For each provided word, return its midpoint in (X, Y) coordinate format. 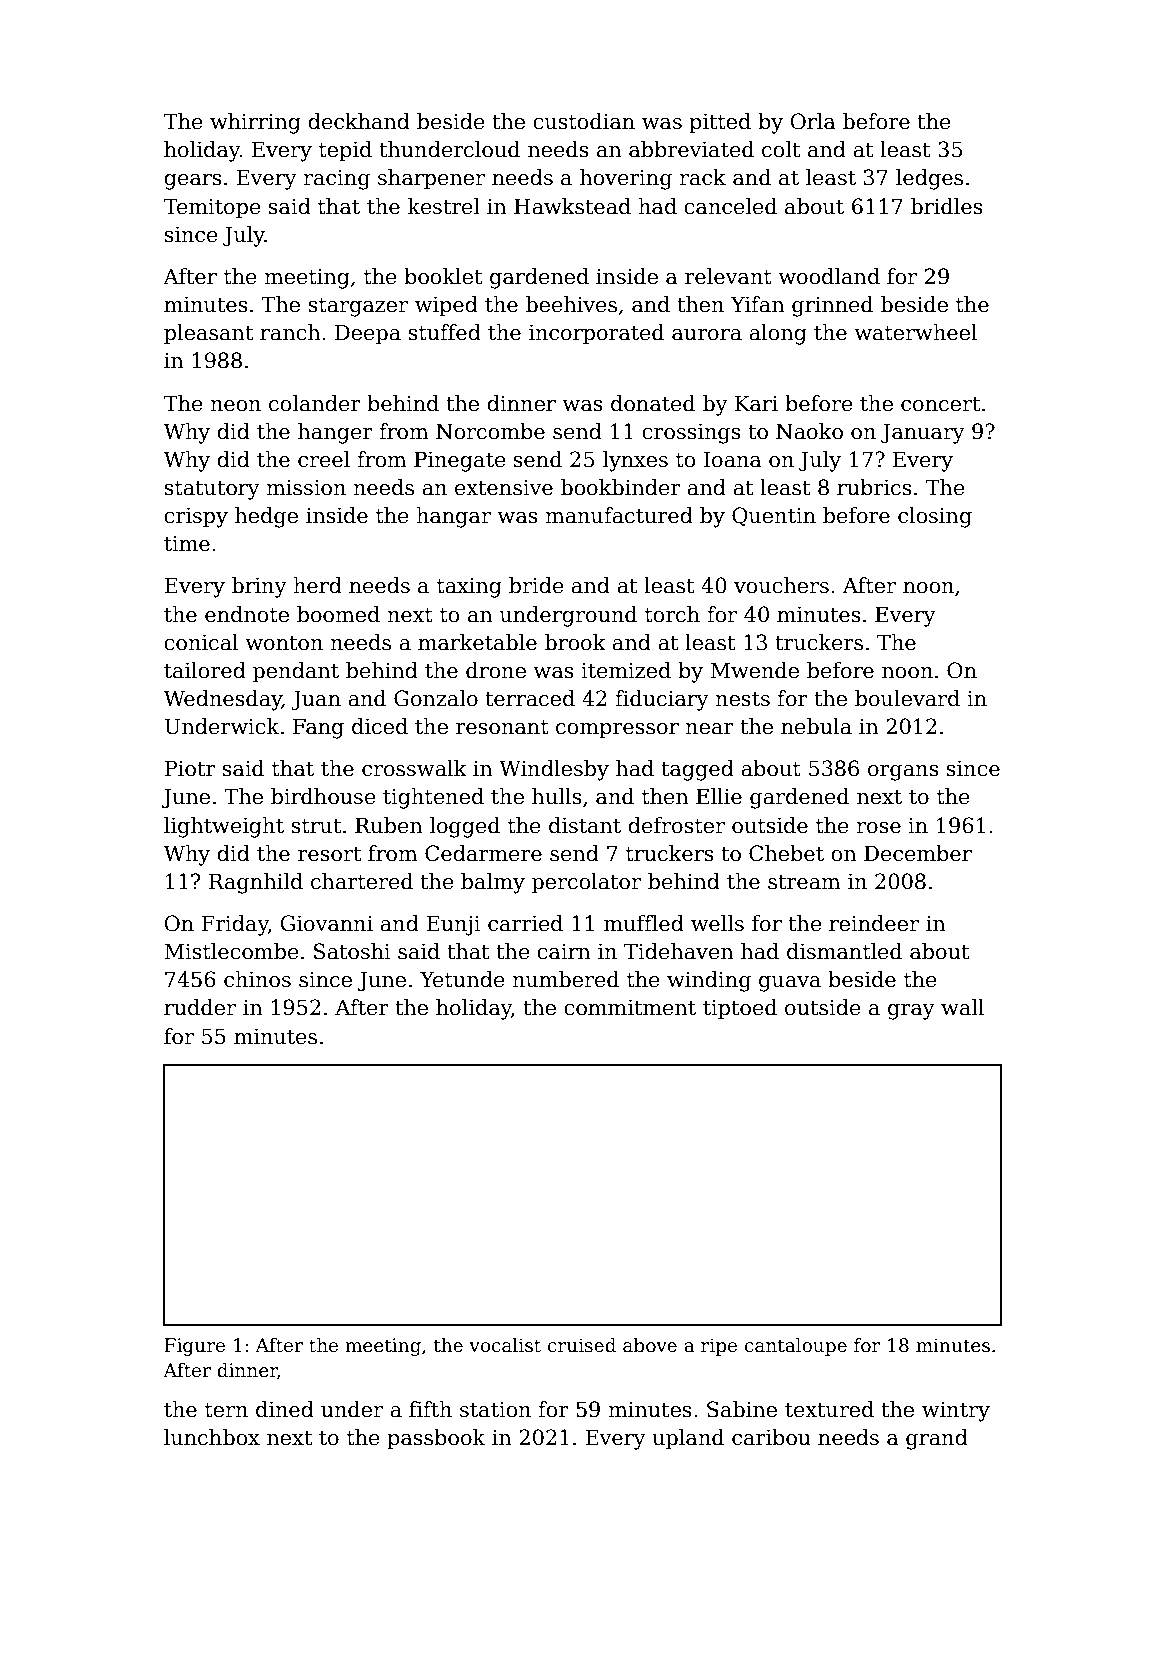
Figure (194, 1347)
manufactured (619, 515)
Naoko (809, 431)
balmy (493, 883)
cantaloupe (796, 1347)
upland (688, 1439)
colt (781, 149)
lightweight (224, 827)
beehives (571, 304)
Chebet (786, 853)
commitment (630, 1008)
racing (337, 180)
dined (285, 1409)
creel (324, 459)
